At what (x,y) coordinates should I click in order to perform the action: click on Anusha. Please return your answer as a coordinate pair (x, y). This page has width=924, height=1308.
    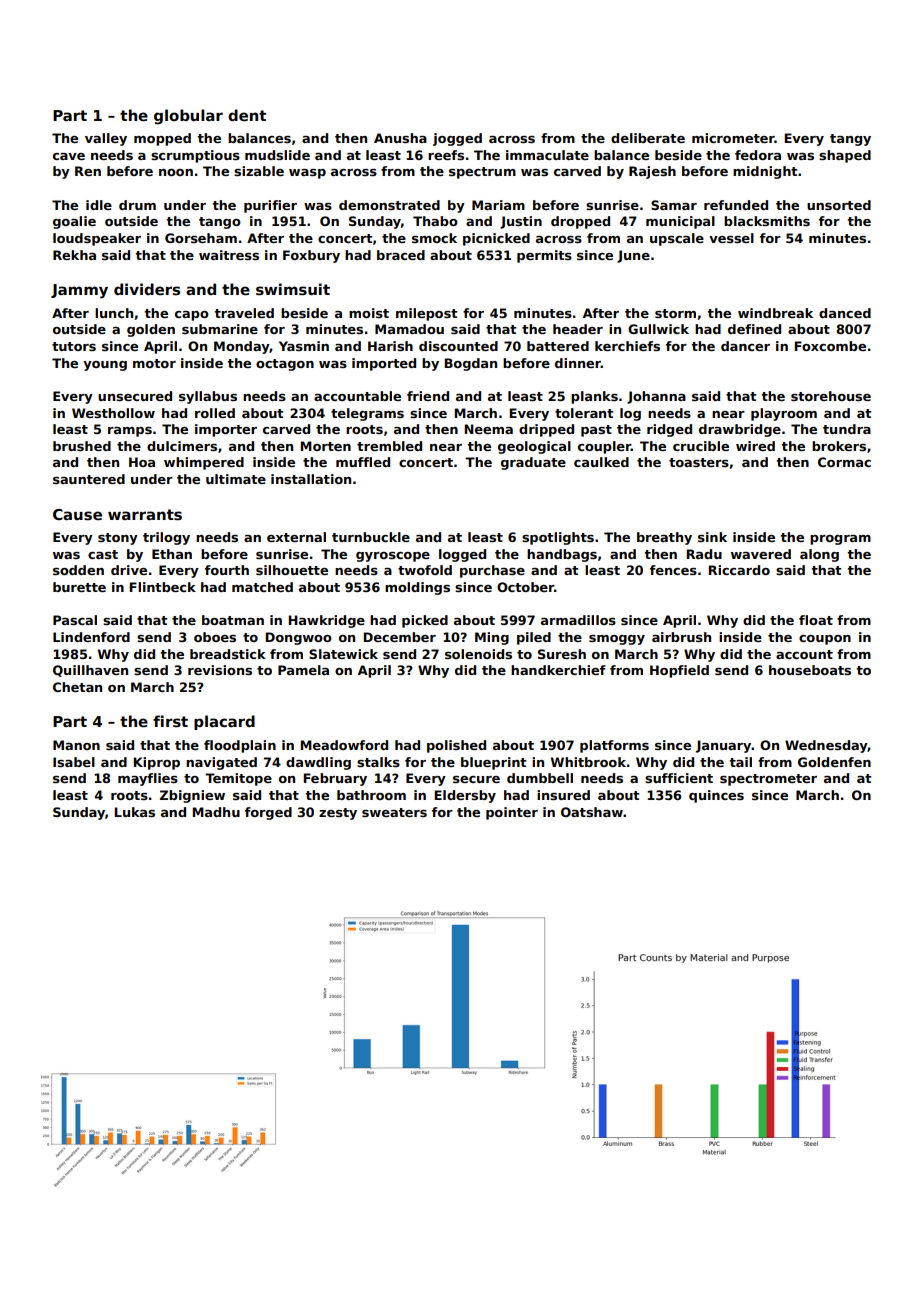
    Looking at the image, I should click on (400, 138).
